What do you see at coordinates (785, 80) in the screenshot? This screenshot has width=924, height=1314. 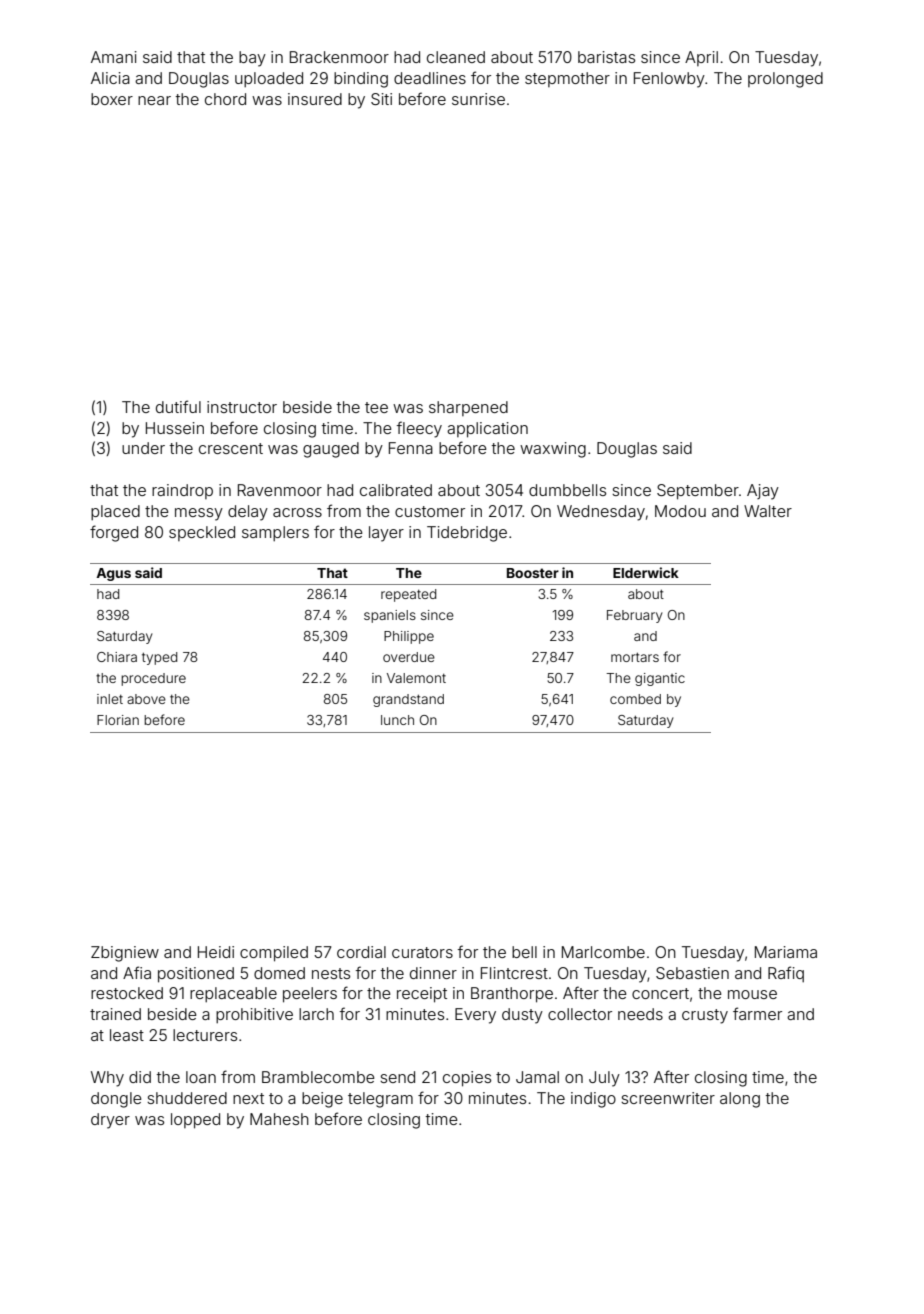 I see `prolonged` at bounding box center [785, 80].
